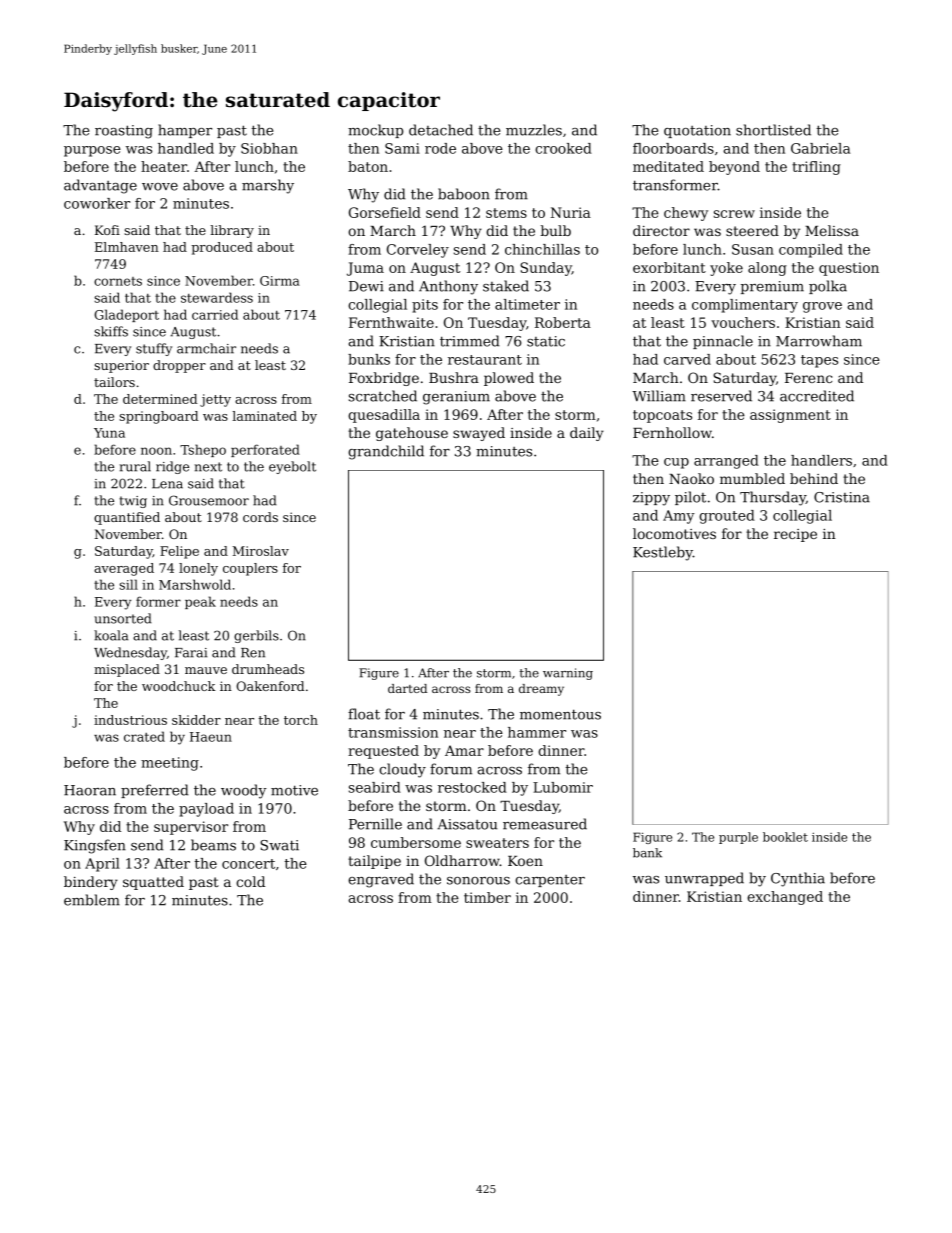 This page has height=1233, width=952. I want to click on engraved, so click(381, 880).
